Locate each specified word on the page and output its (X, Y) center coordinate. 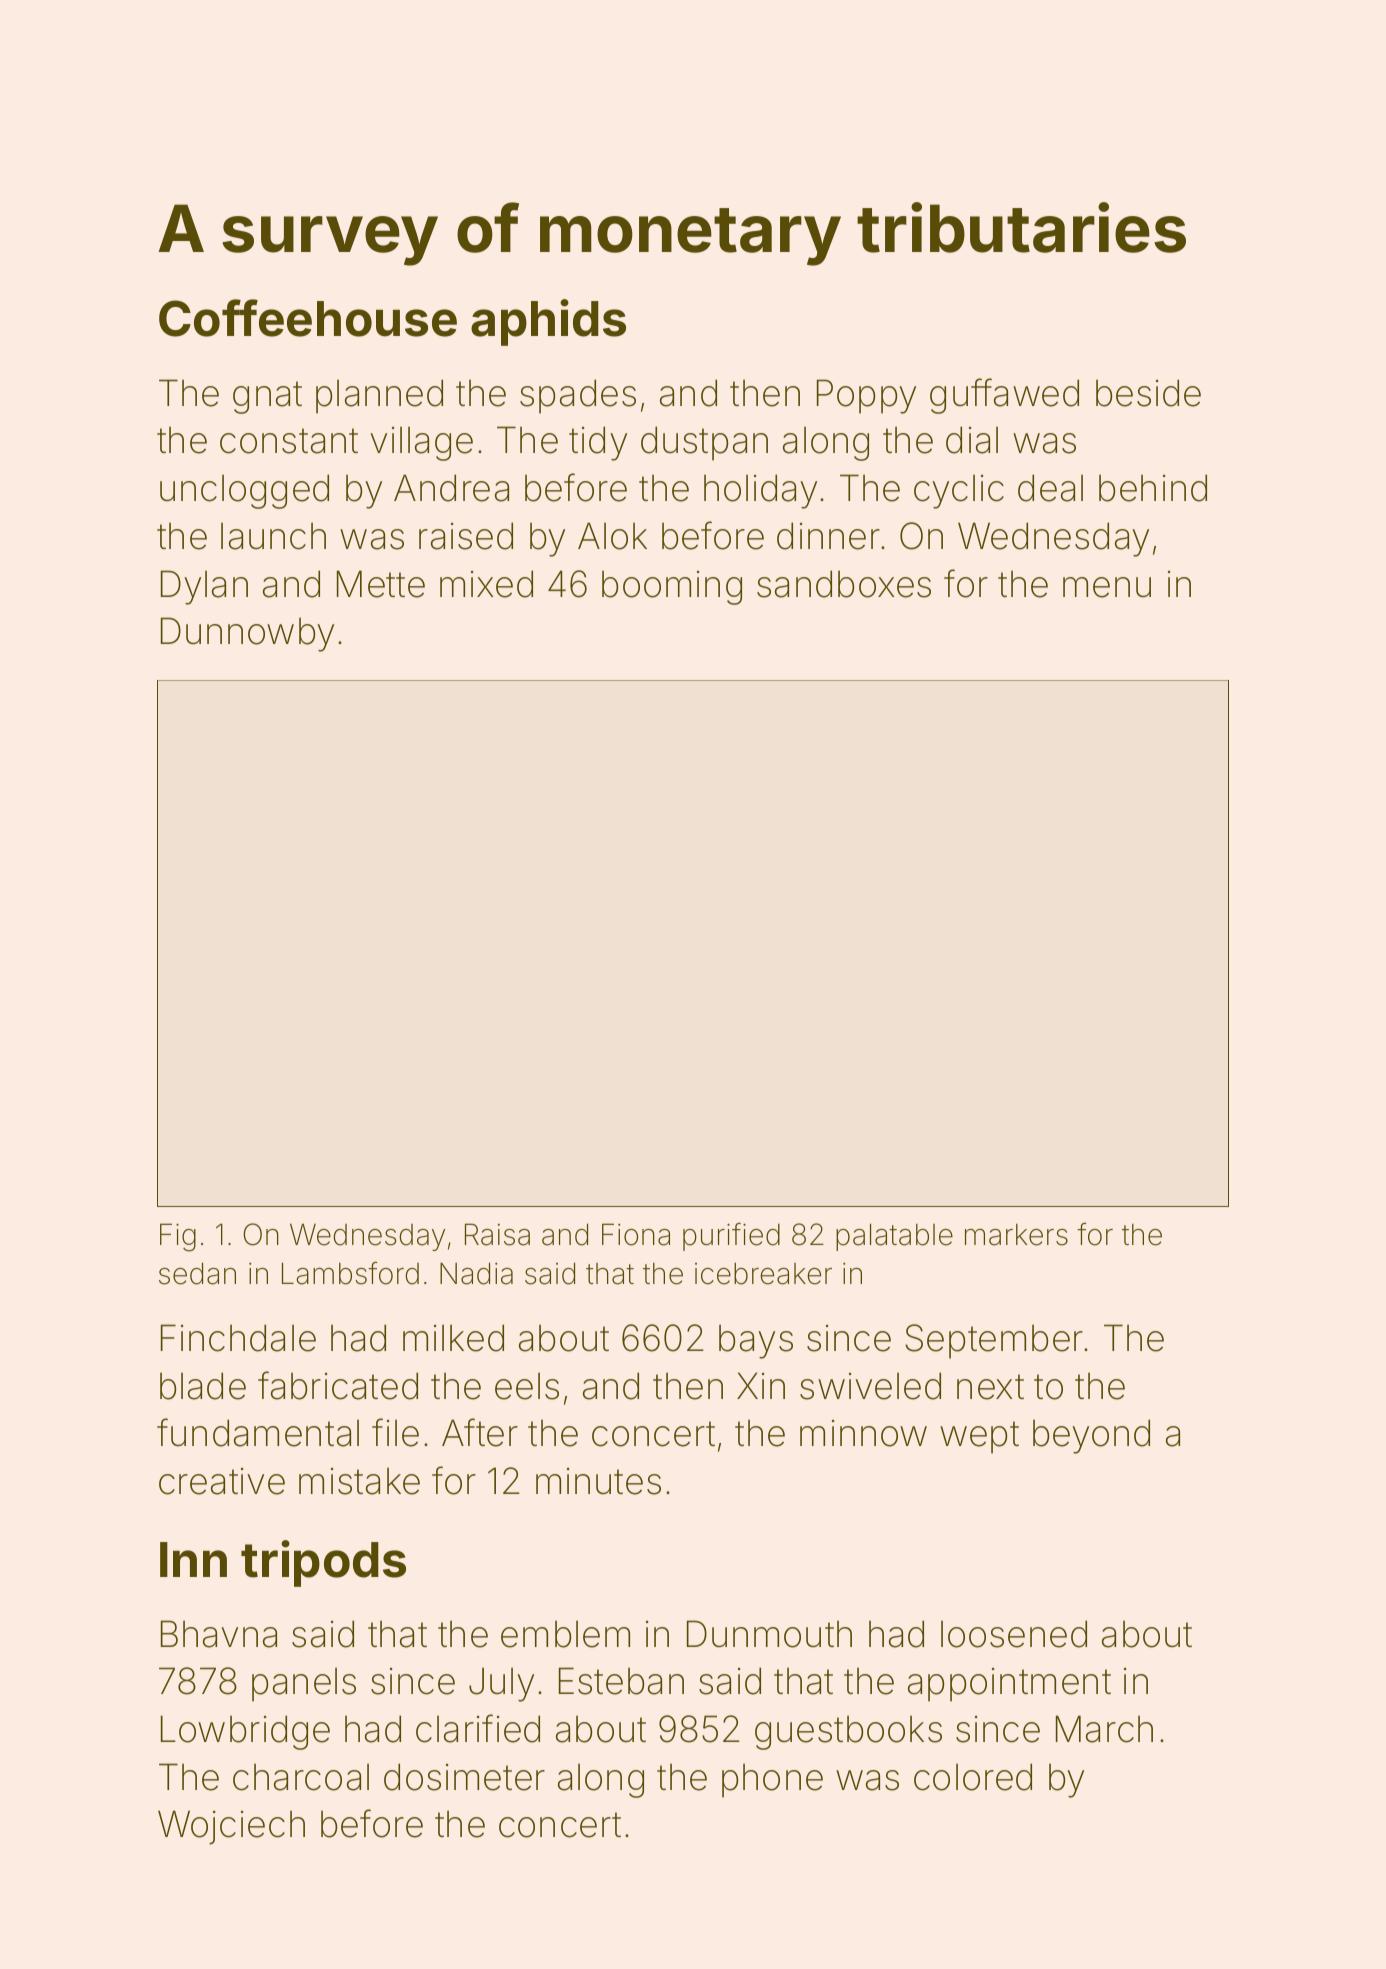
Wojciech (231, 1827)
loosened (1014, 1634)
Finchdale (238, 1338)
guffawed (1004, 396)
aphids (548, 322)
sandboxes (844, 584)
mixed (486, 584)
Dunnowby (247, 634)
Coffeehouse (308, 318)
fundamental (258, 1432)
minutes (598, 1481)
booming (672, 588)
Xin (761, 1385)
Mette (381, 584)
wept (979, 1437)
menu (1107, 587)
